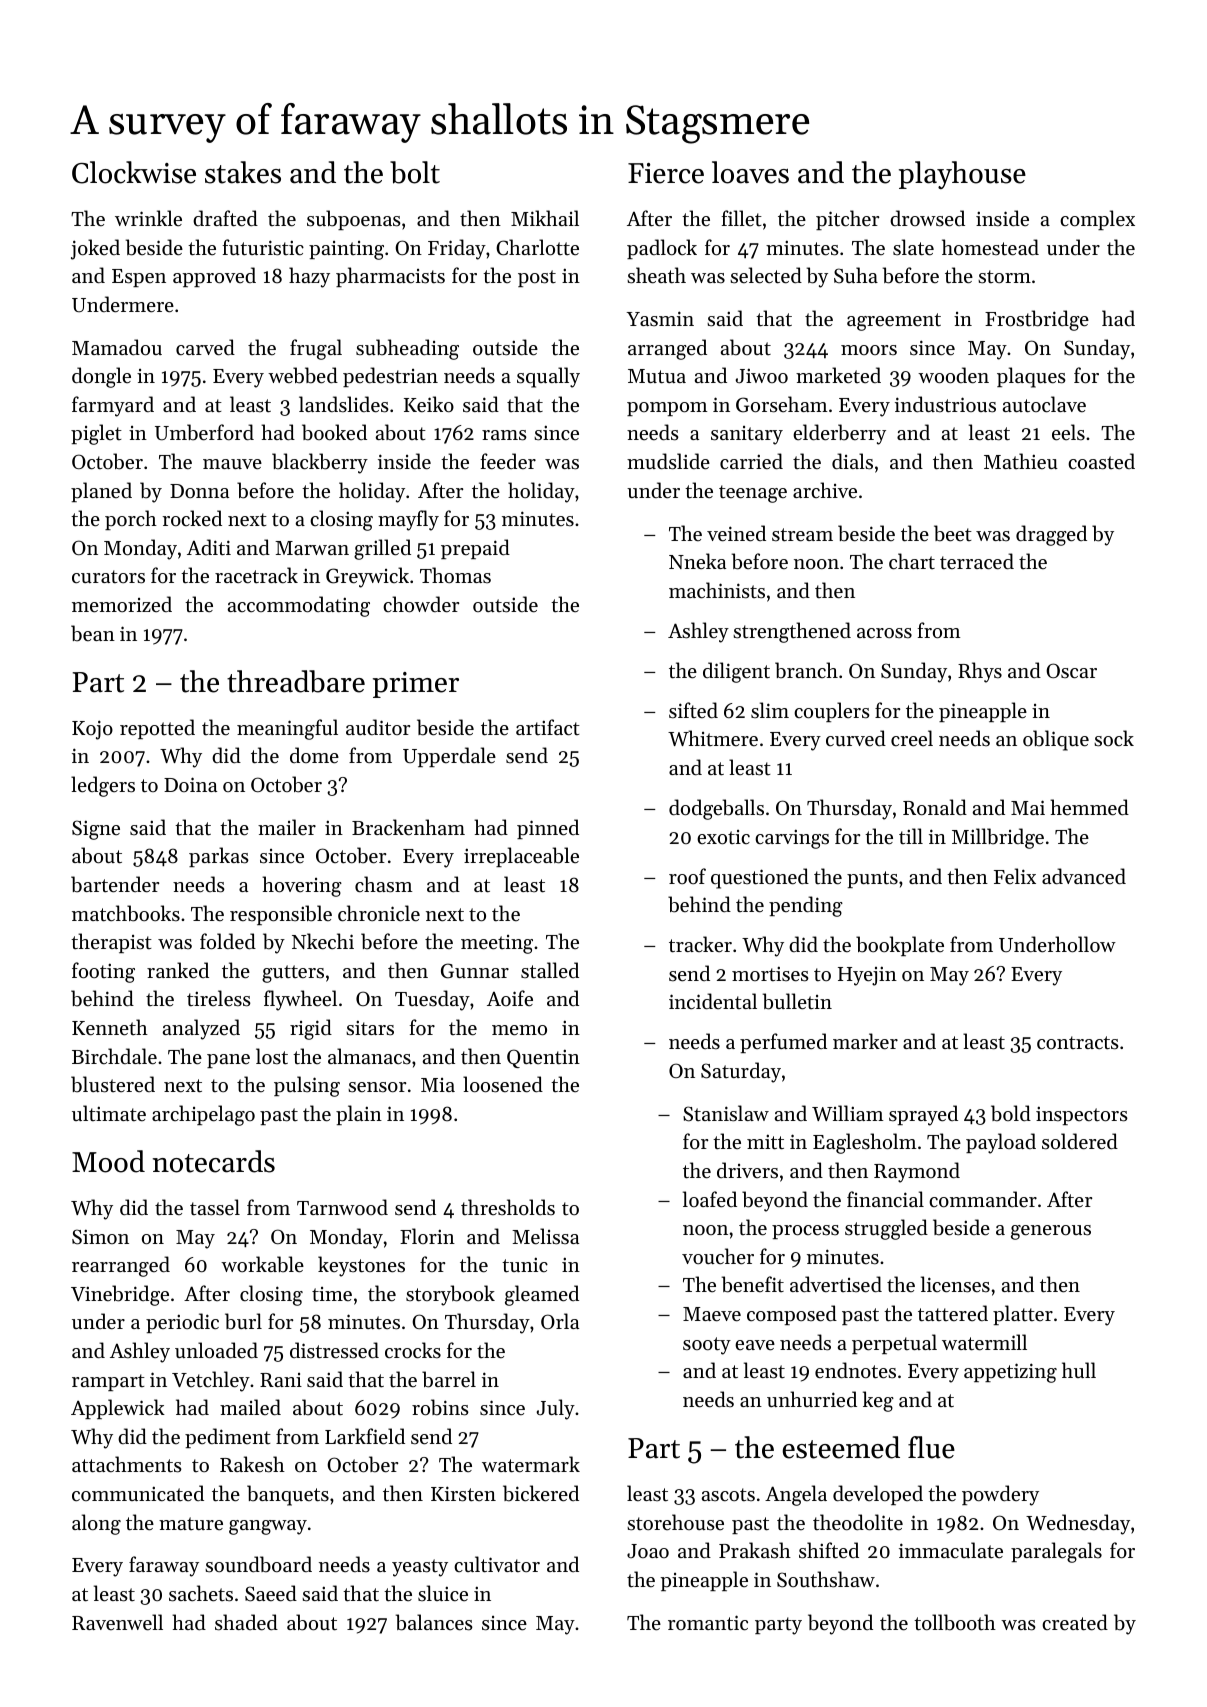 Image resolution: width=1207 pixels, height=1707 pixels. Describe the element at coordinates (955, 1622) in the image. I see `tollbooth` at that location.
